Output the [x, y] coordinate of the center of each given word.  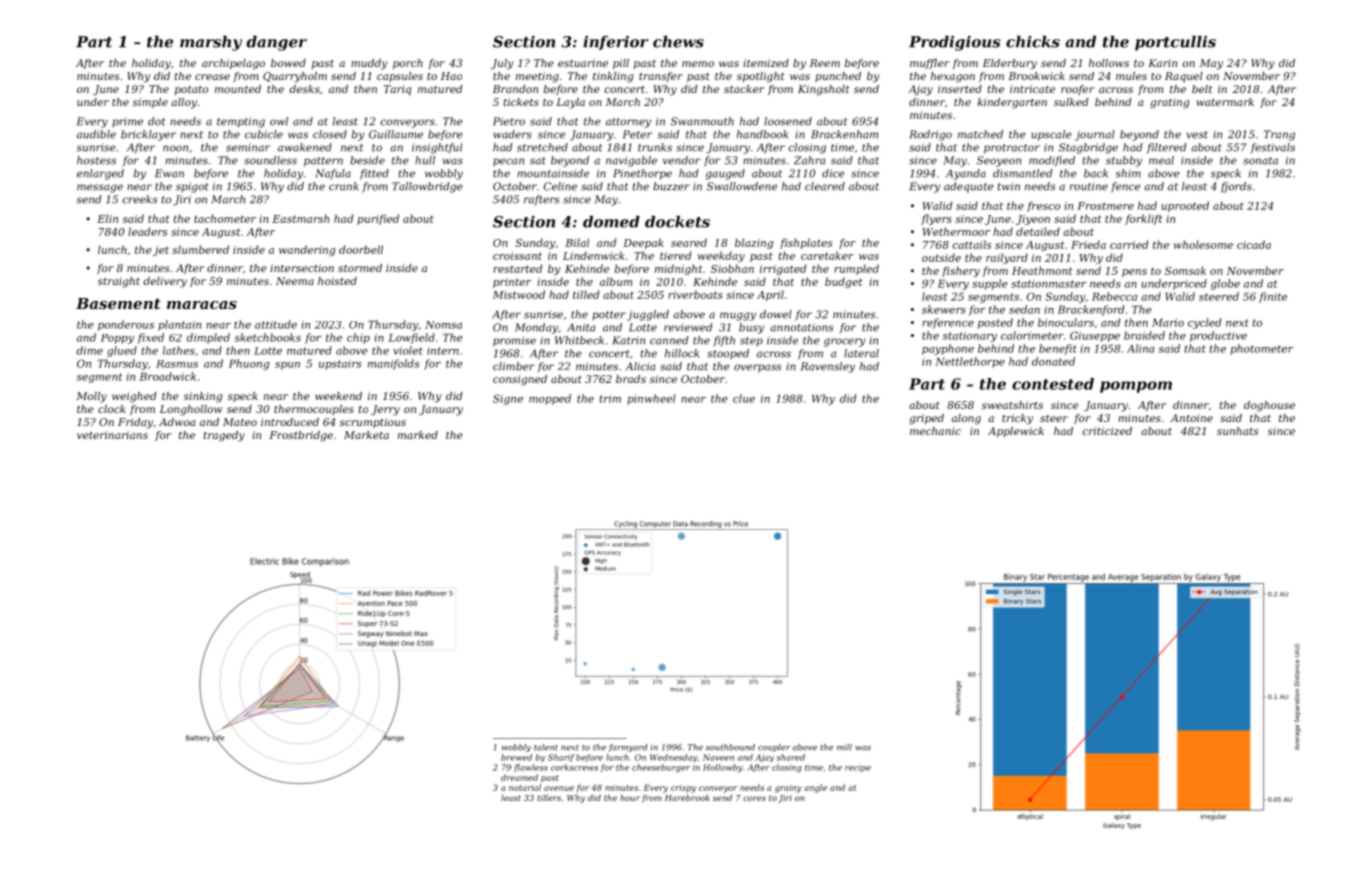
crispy [683, 789]
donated [1053, 361]
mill [844, 747]
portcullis [1175, 43]
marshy [211, 43]
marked [418, 435]
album [616, 281]
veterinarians [112, 435]
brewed [516, 757]
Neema [295, 281]
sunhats [1237, 431]
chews [678, 42]
